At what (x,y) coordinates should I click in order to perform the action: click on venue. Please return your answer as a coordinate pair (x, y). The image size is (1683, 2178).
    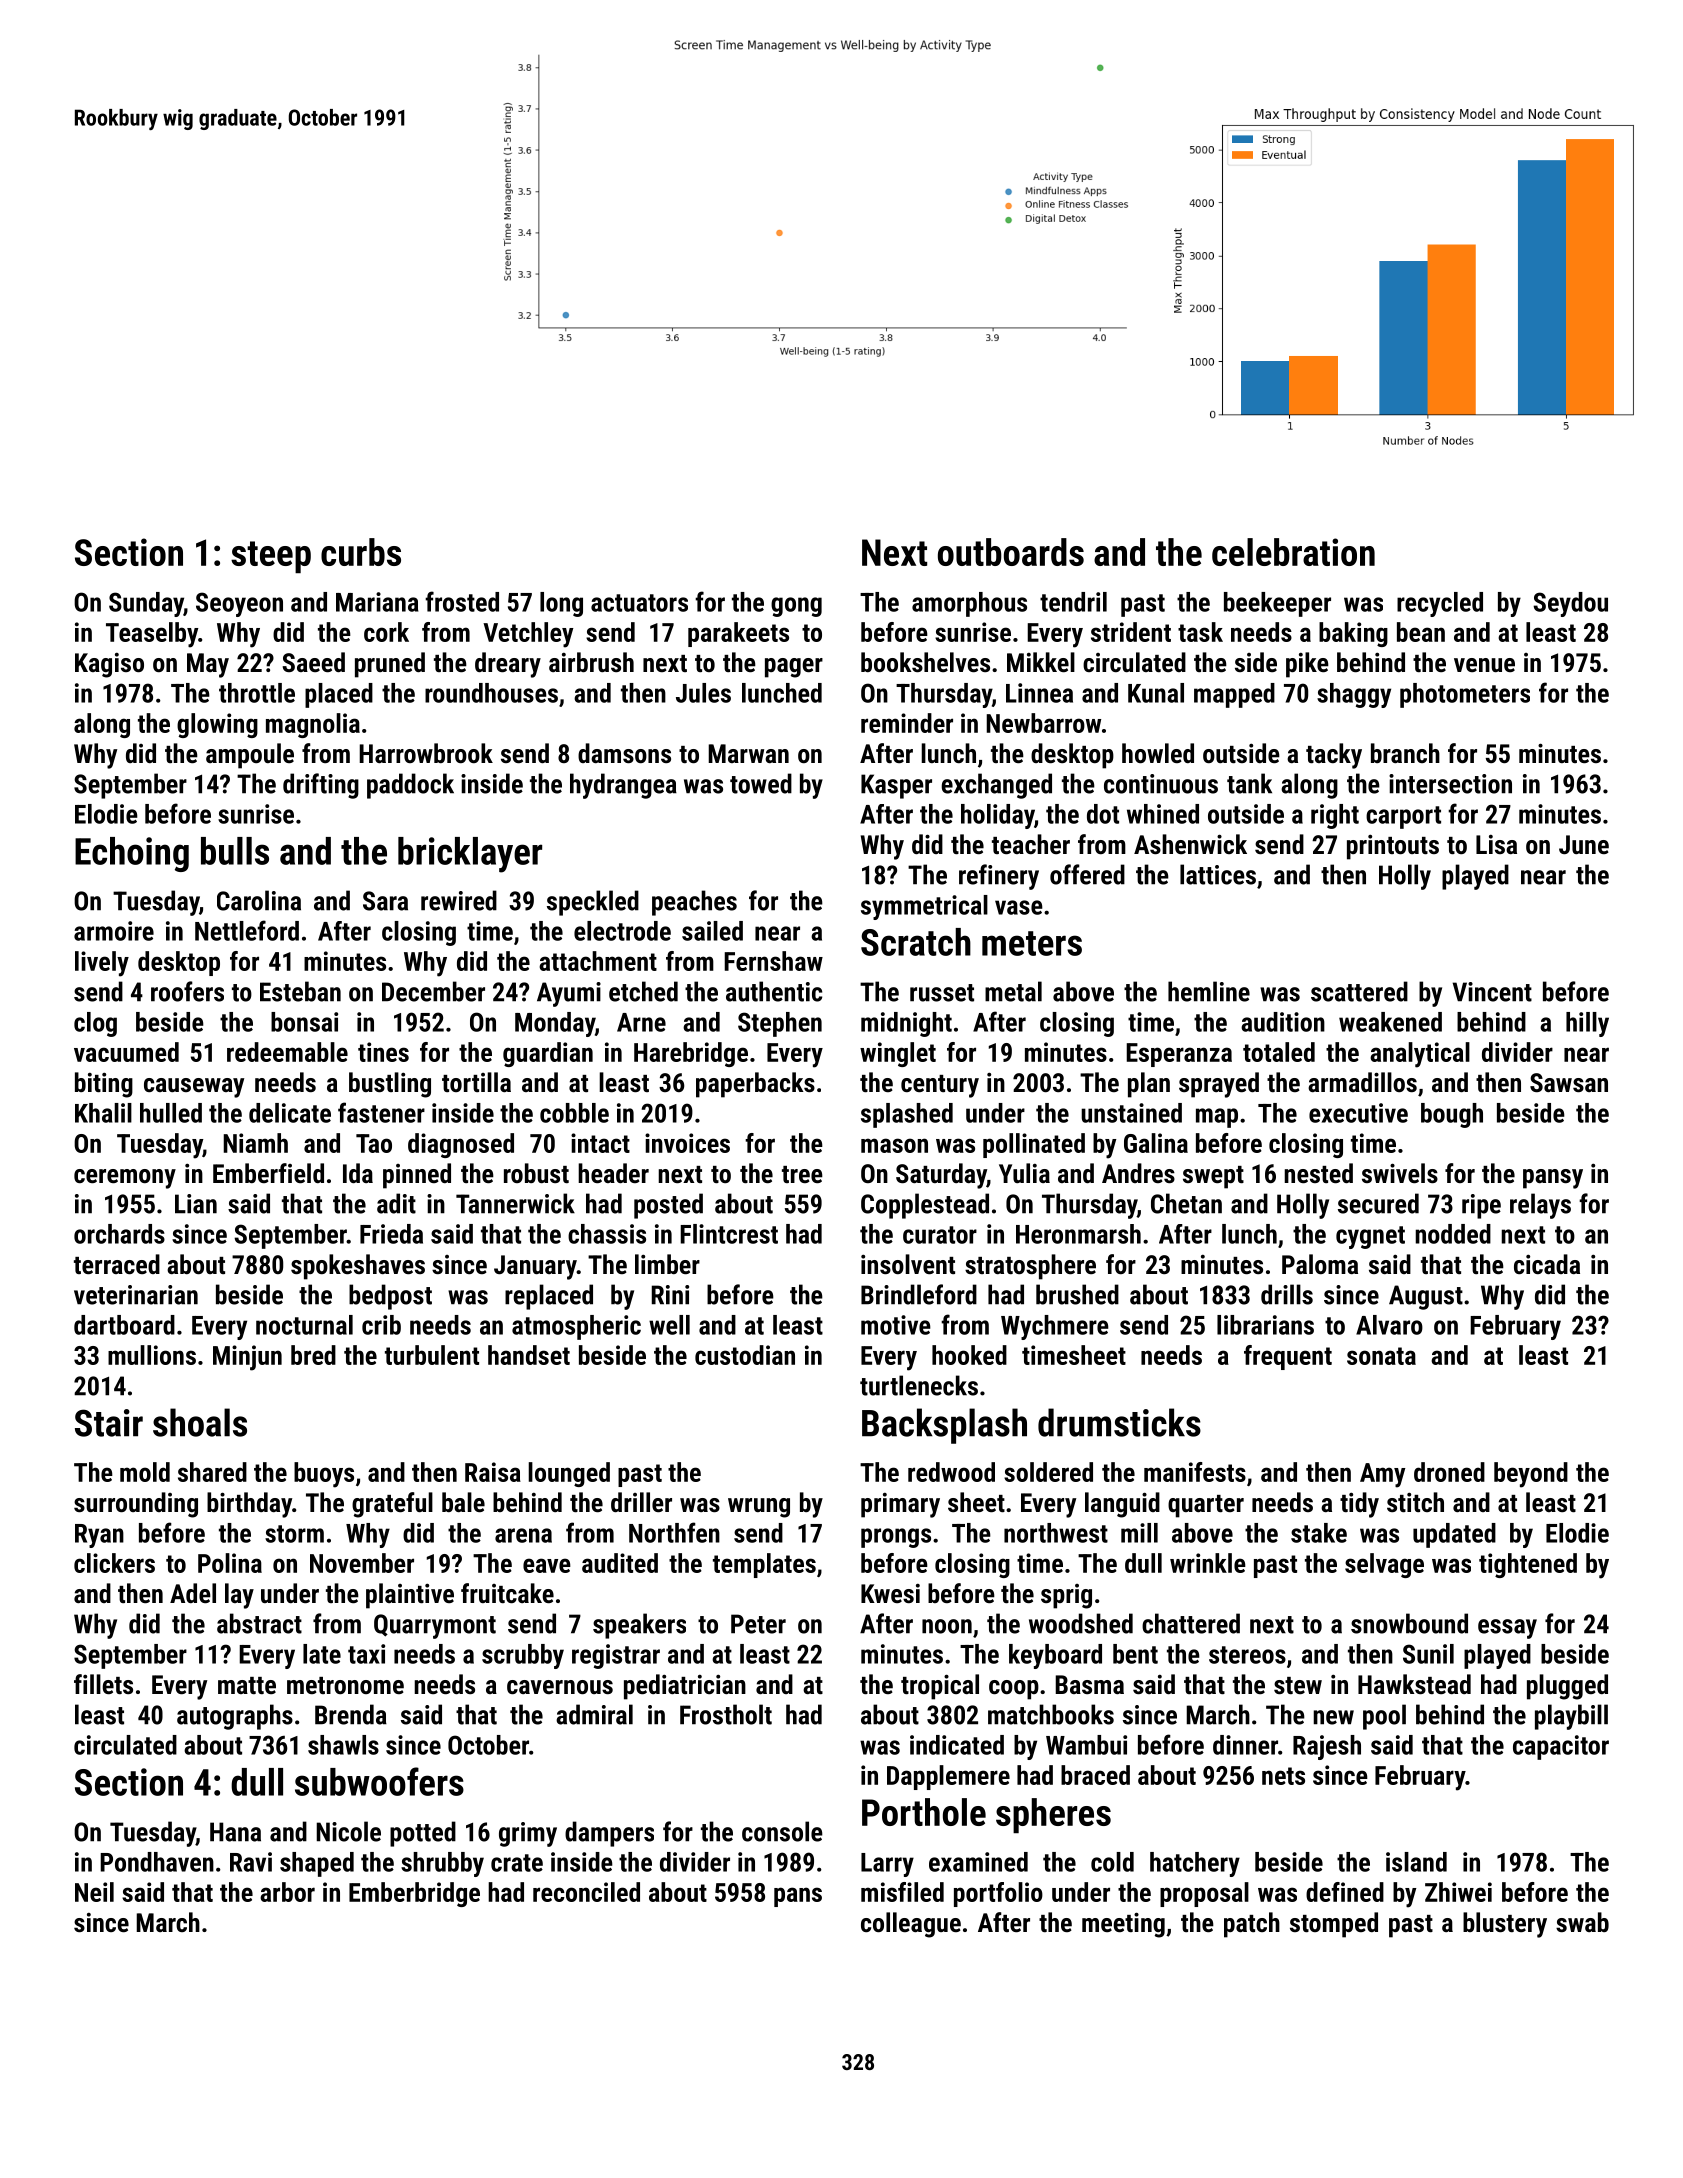
    Looking at the image, I should click on (1484, 665).
